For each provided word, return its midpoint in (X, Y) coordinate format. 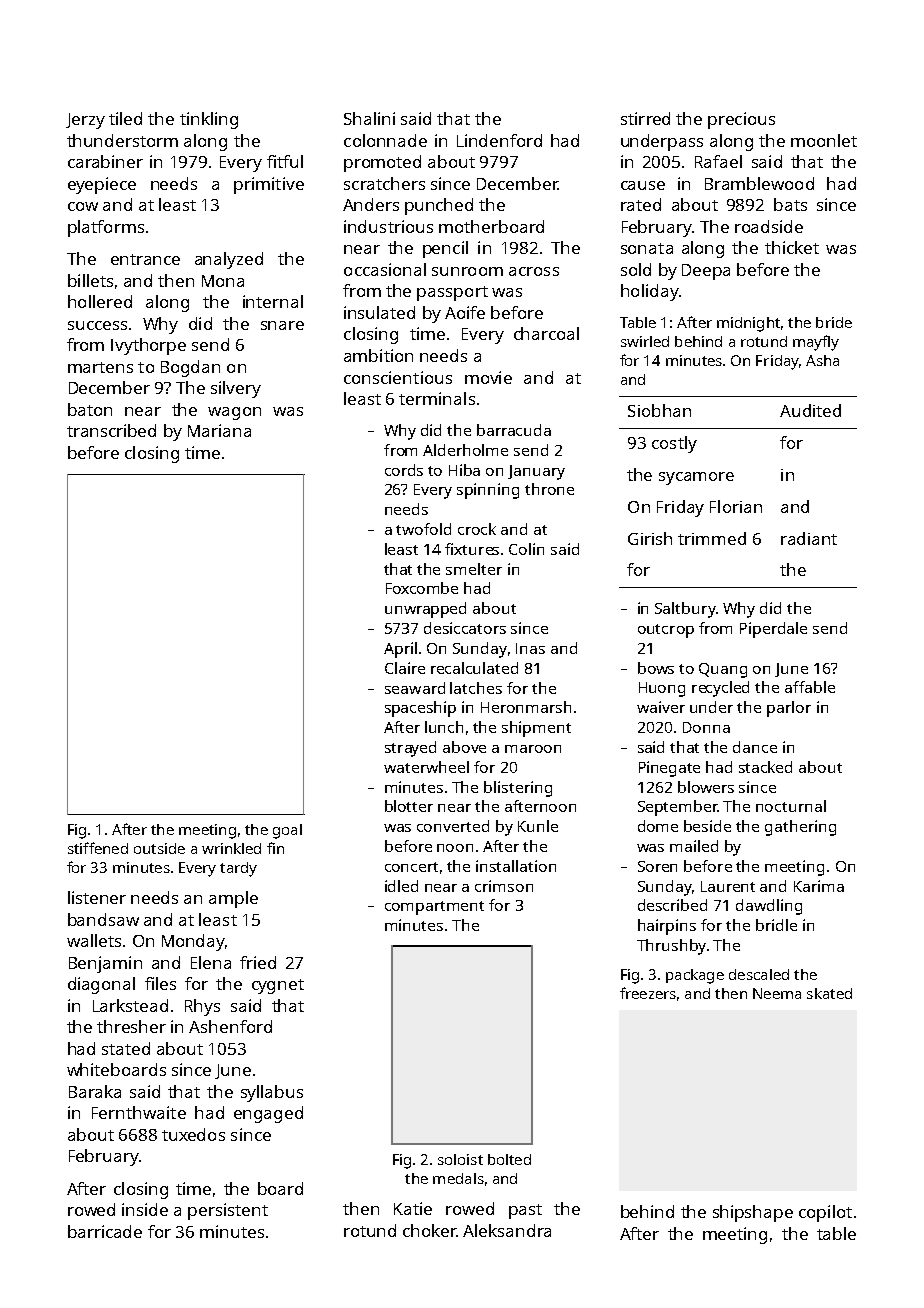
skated (829, 993)
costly (674, 444)
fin (275, 848)
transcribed (111, 430)
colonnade (385, 140)
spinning (488, 491)
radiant (809, 538)
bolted (509, 1159)
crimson (504, 886)
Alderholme (465, 450)
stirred (645, 118)
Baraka (95, 1091)
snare (282, 325)
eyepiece (102, 185)
